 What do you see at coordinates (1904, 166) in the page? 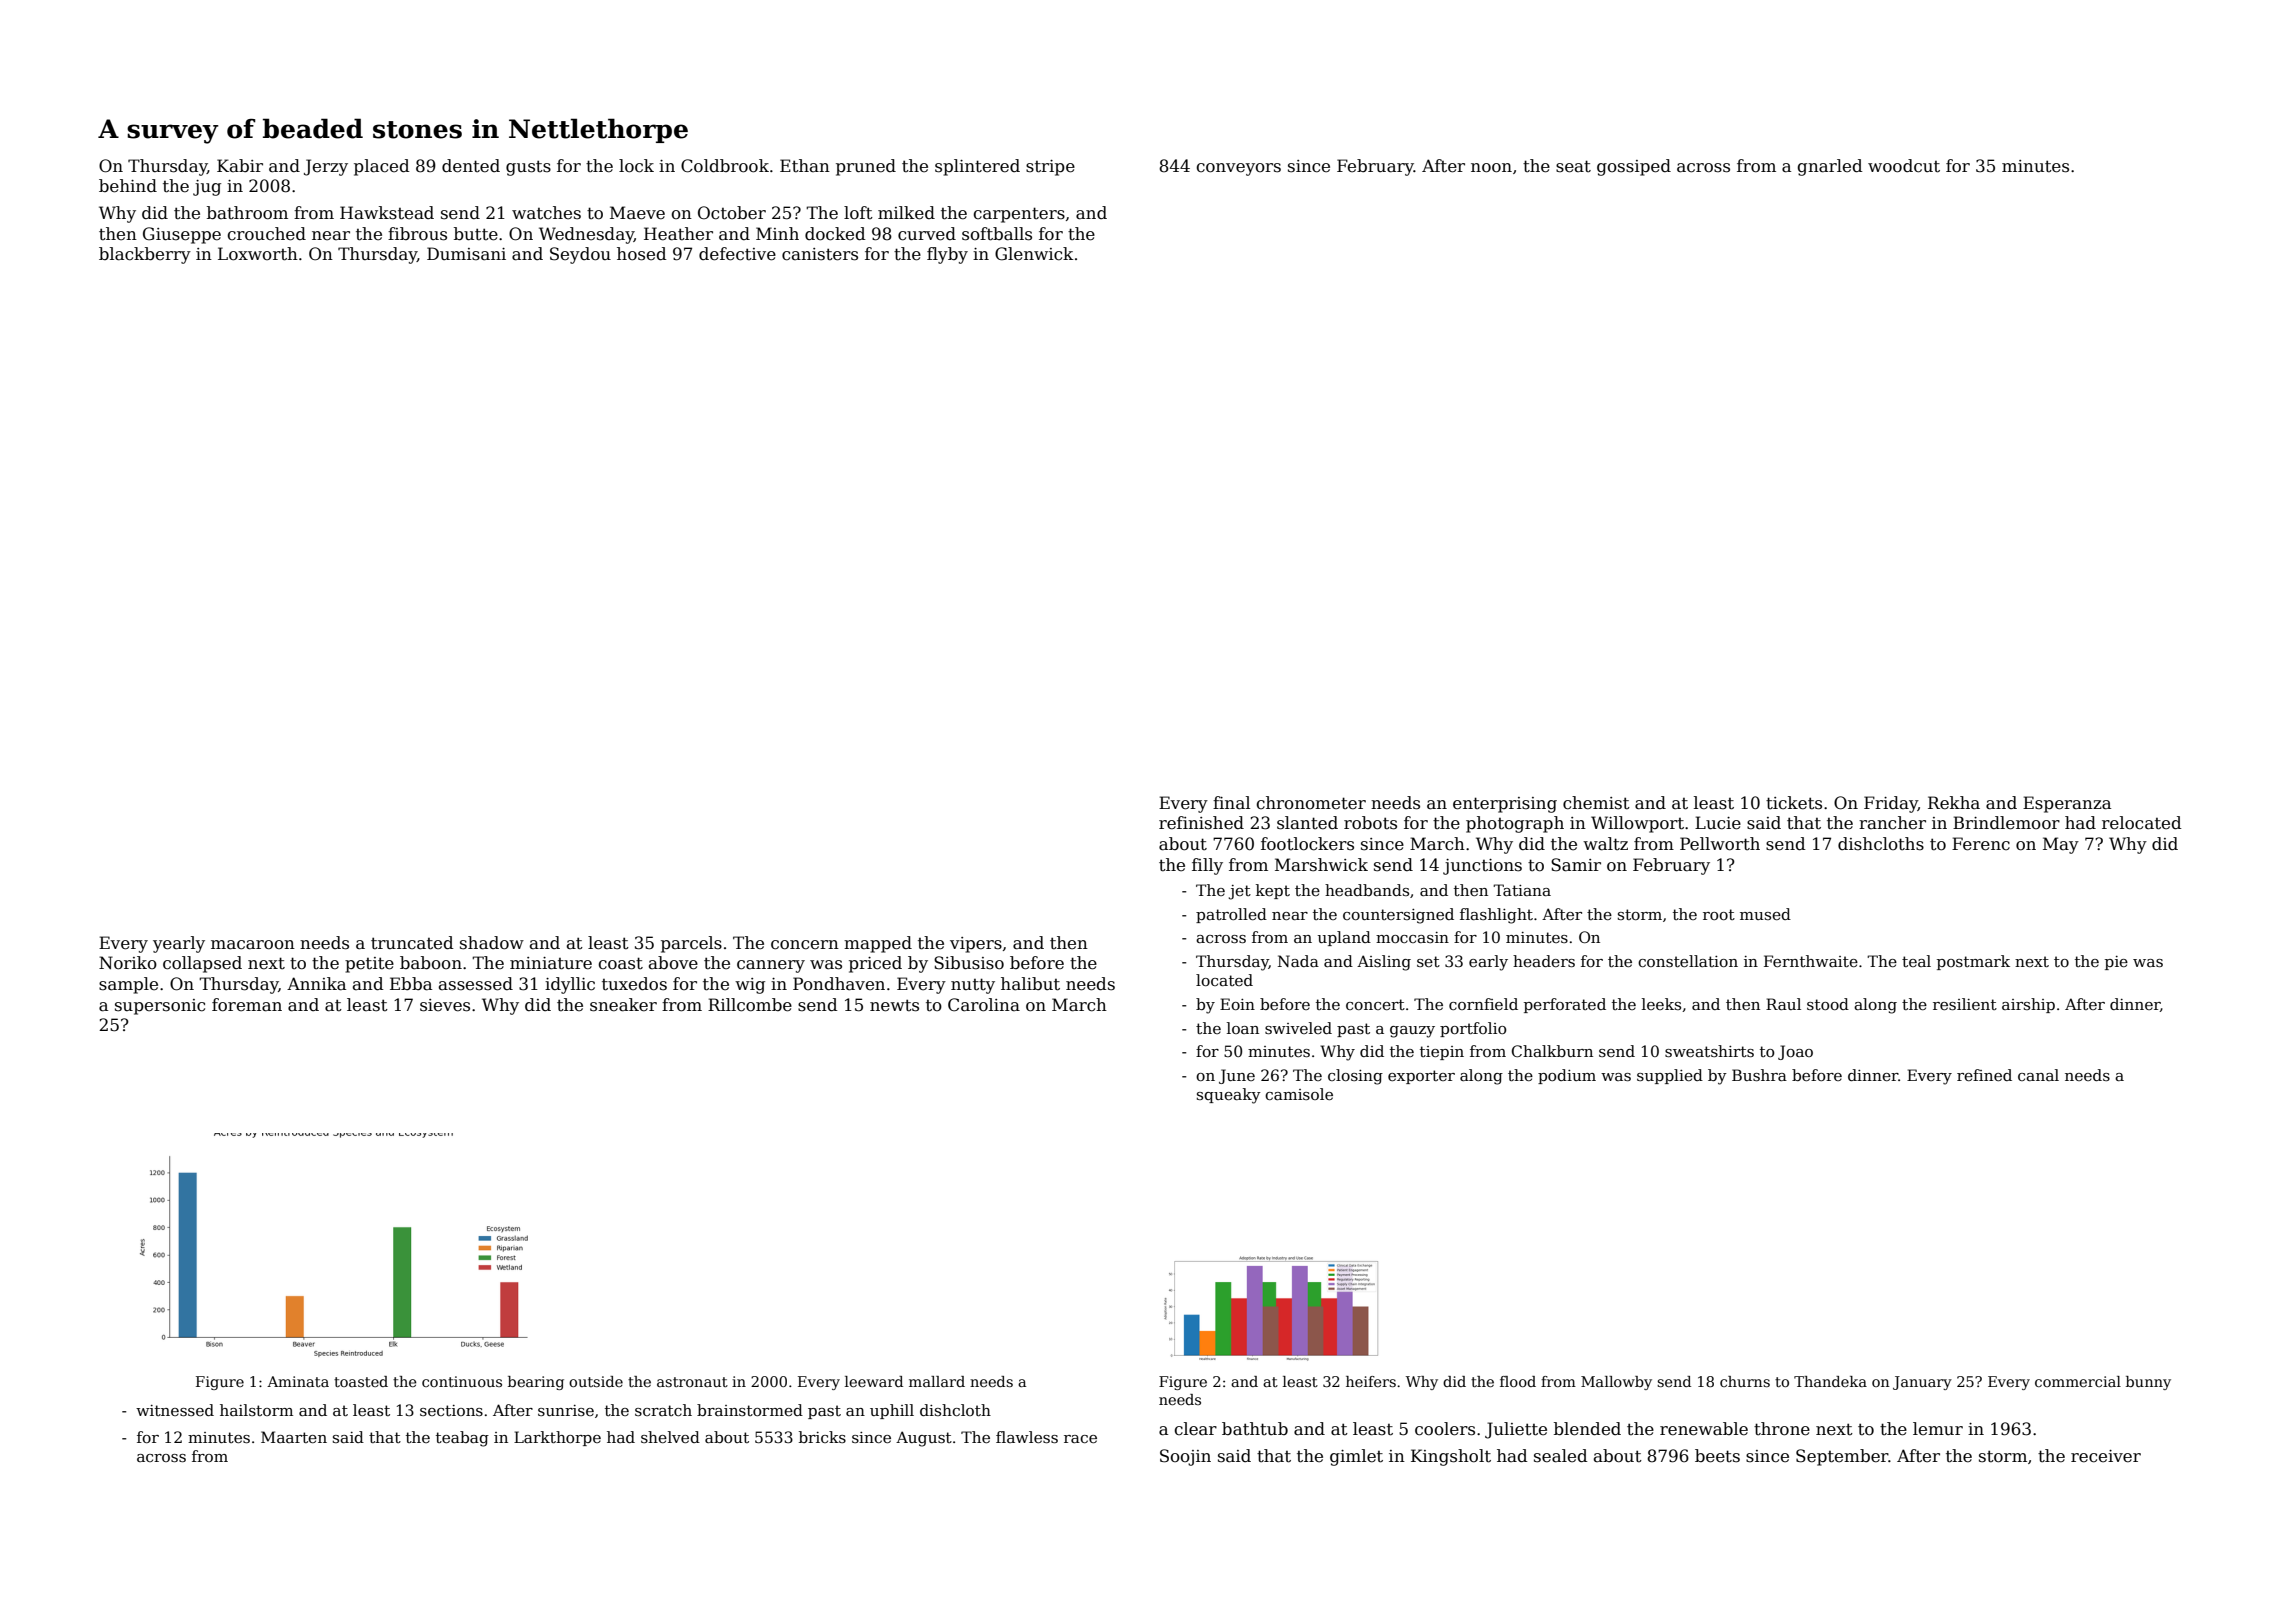
I see `woodcut` at bounding box center [1904, 166].
